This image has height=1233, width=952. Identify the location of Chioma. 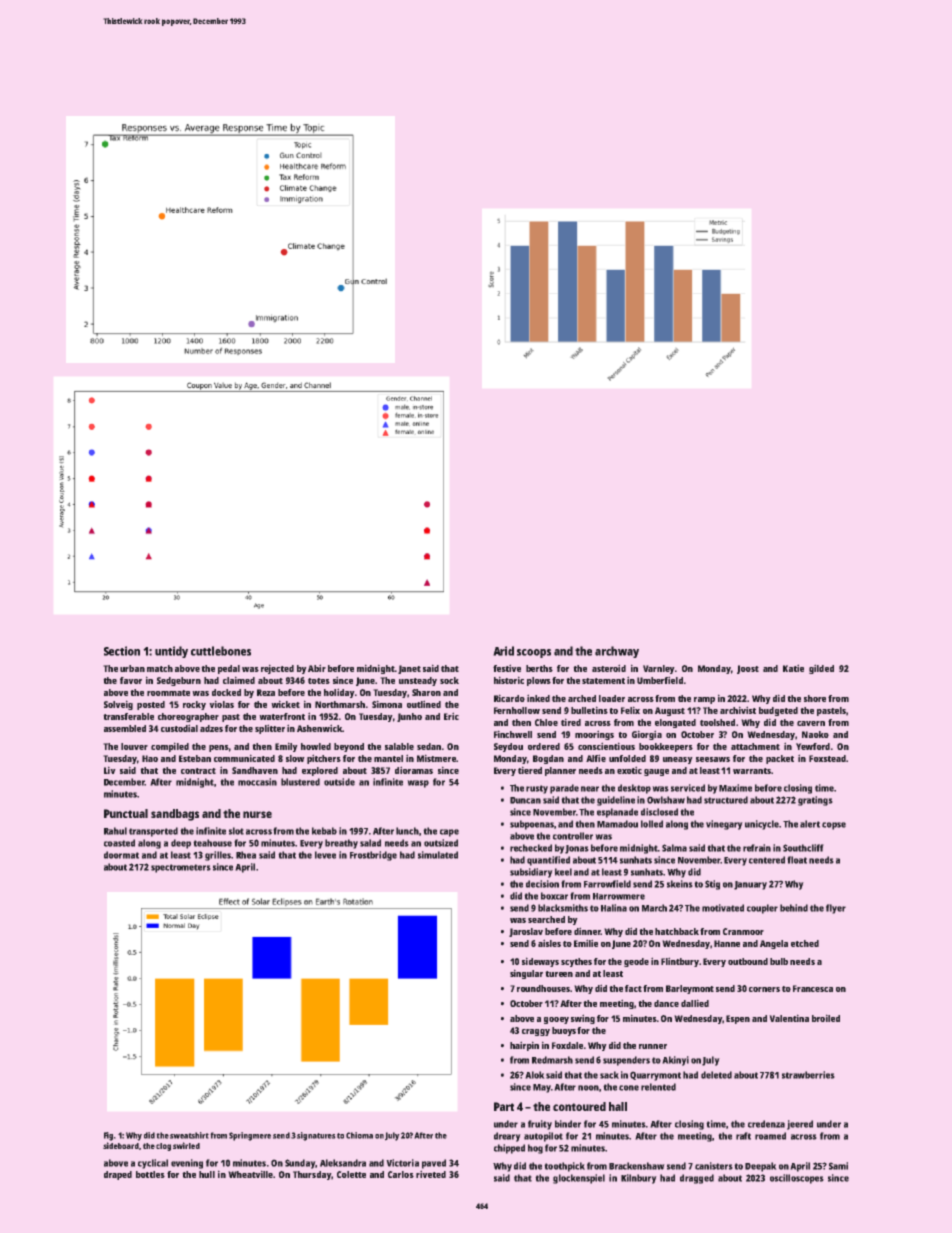
(359, 1135).
